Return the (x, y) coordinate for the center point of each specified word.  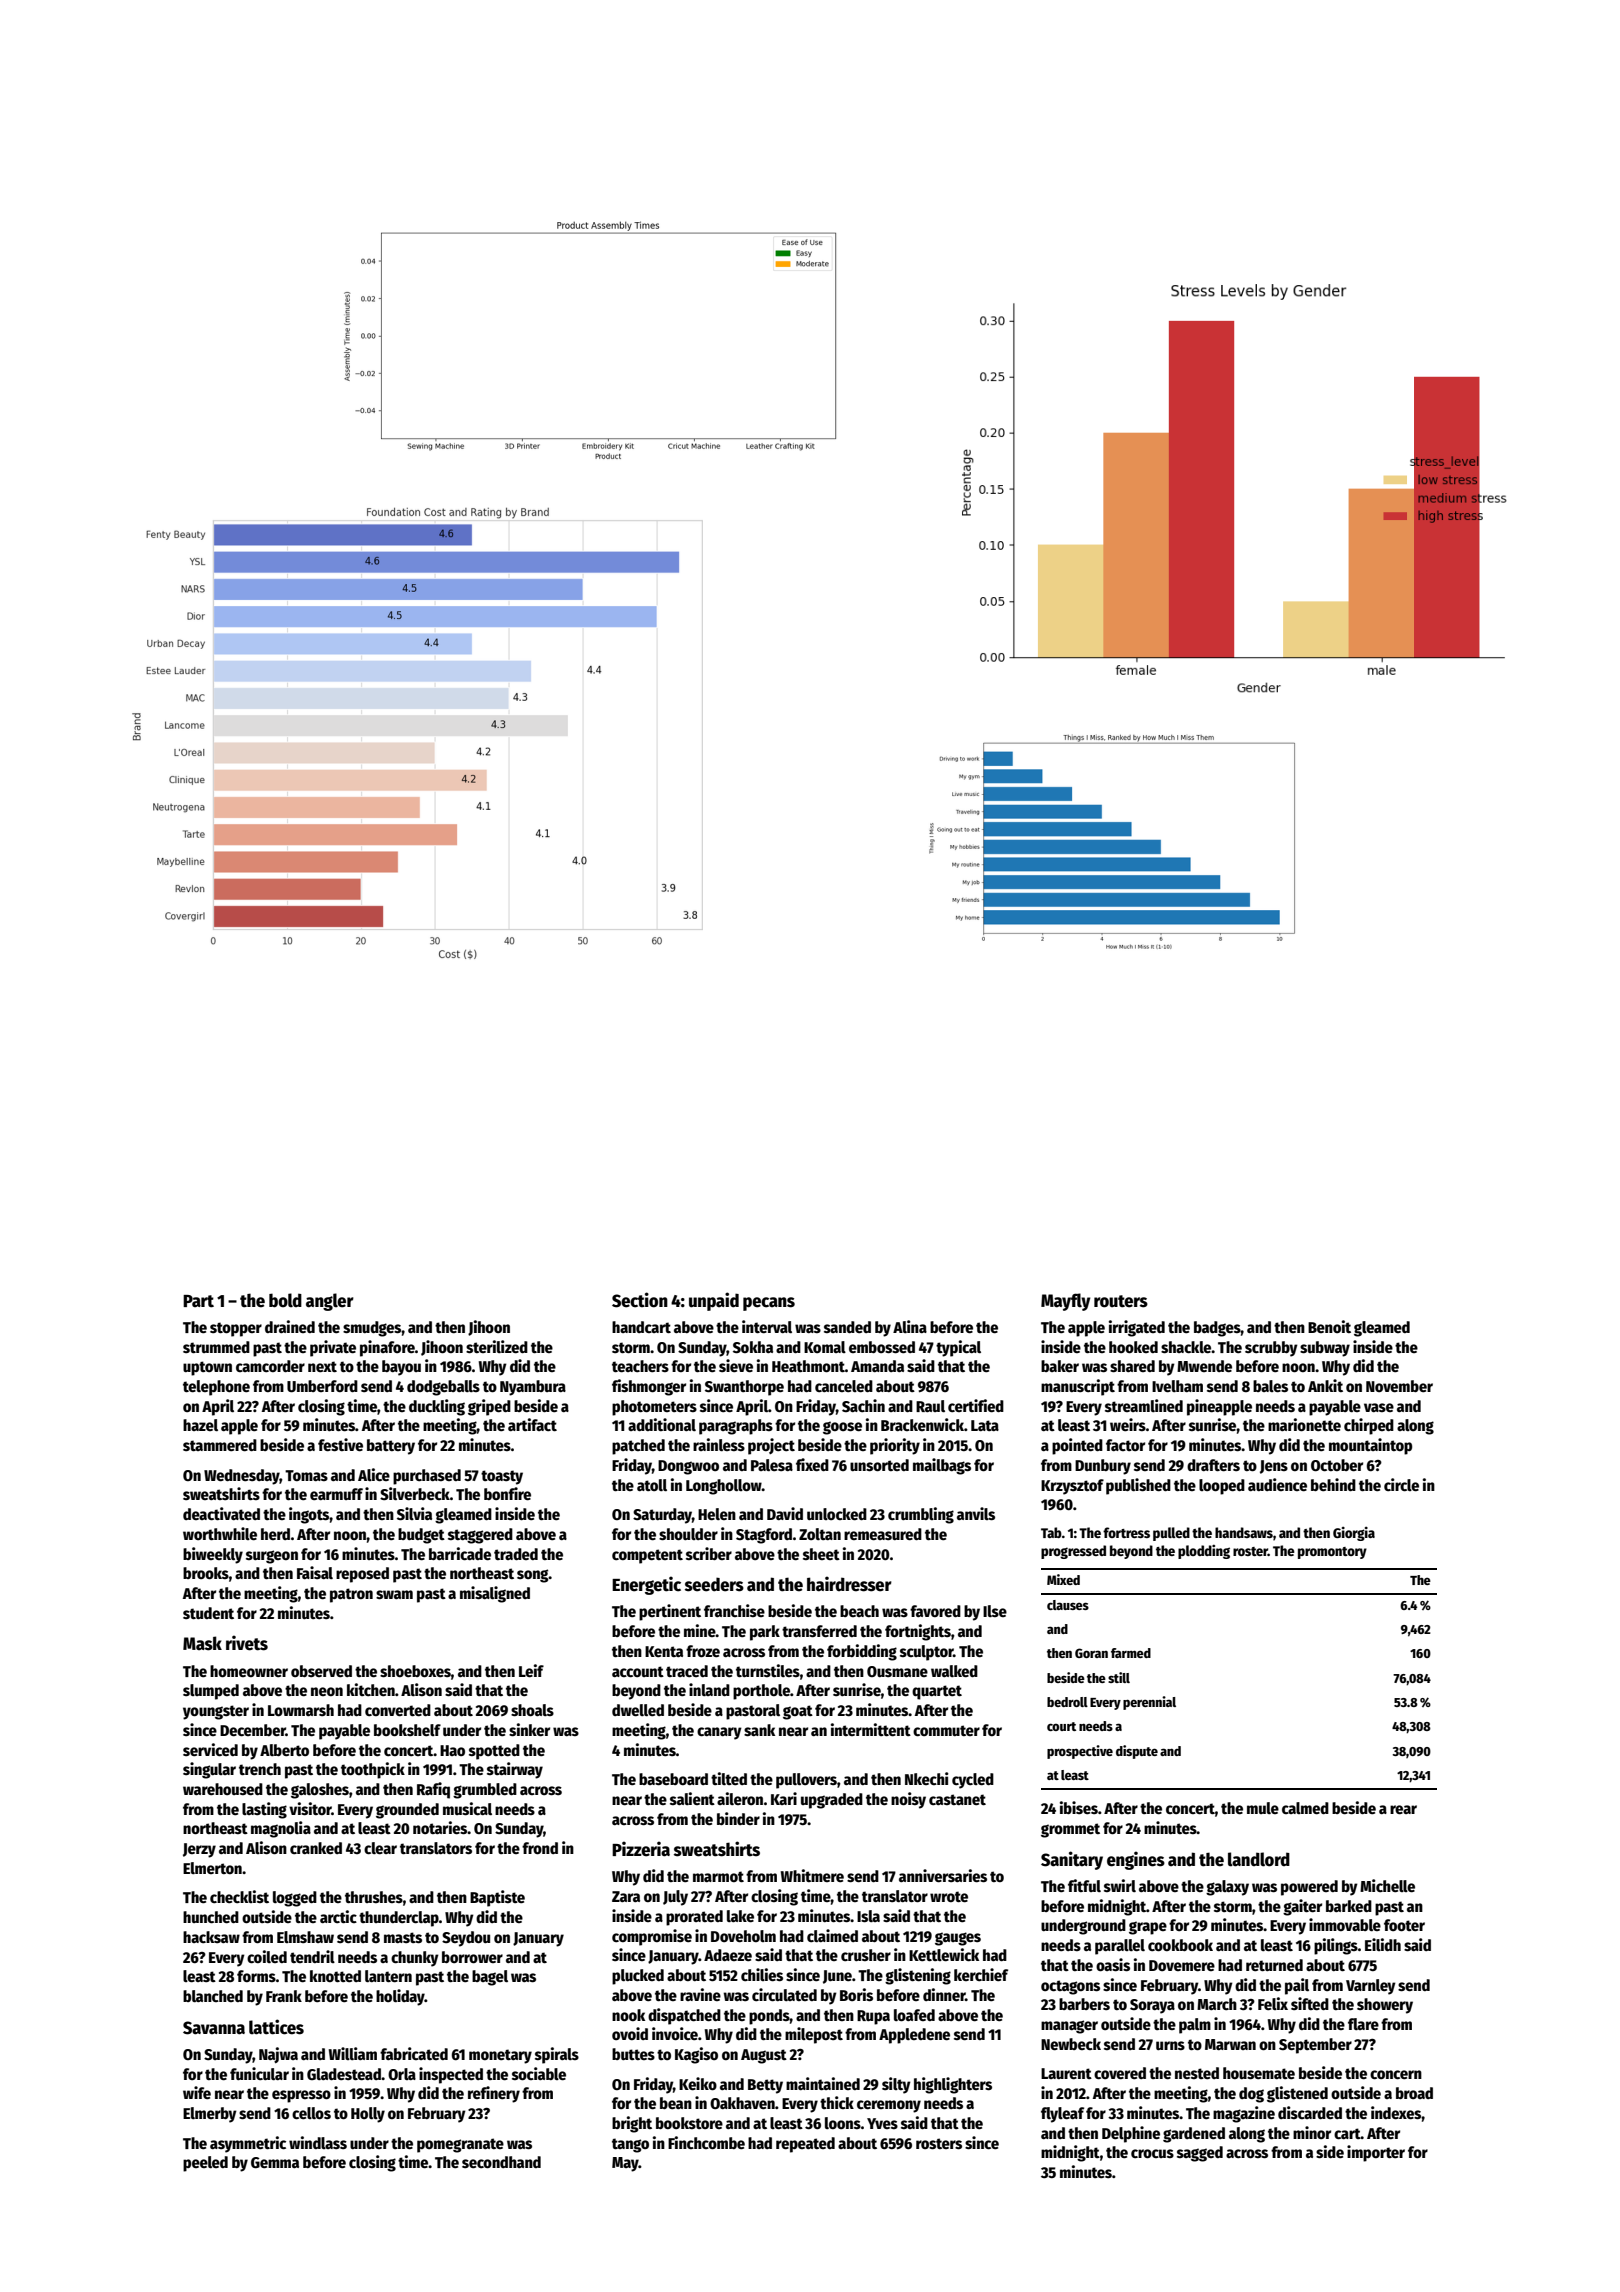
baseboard (673, 1779)
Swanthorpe (744, 1388)
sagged (1200, 2154)
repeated (805, 2145)
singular (209, 1770)
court (1061, 1726)
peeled (205, 2164)
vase (1379, 1407)
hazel (200, 1425)
